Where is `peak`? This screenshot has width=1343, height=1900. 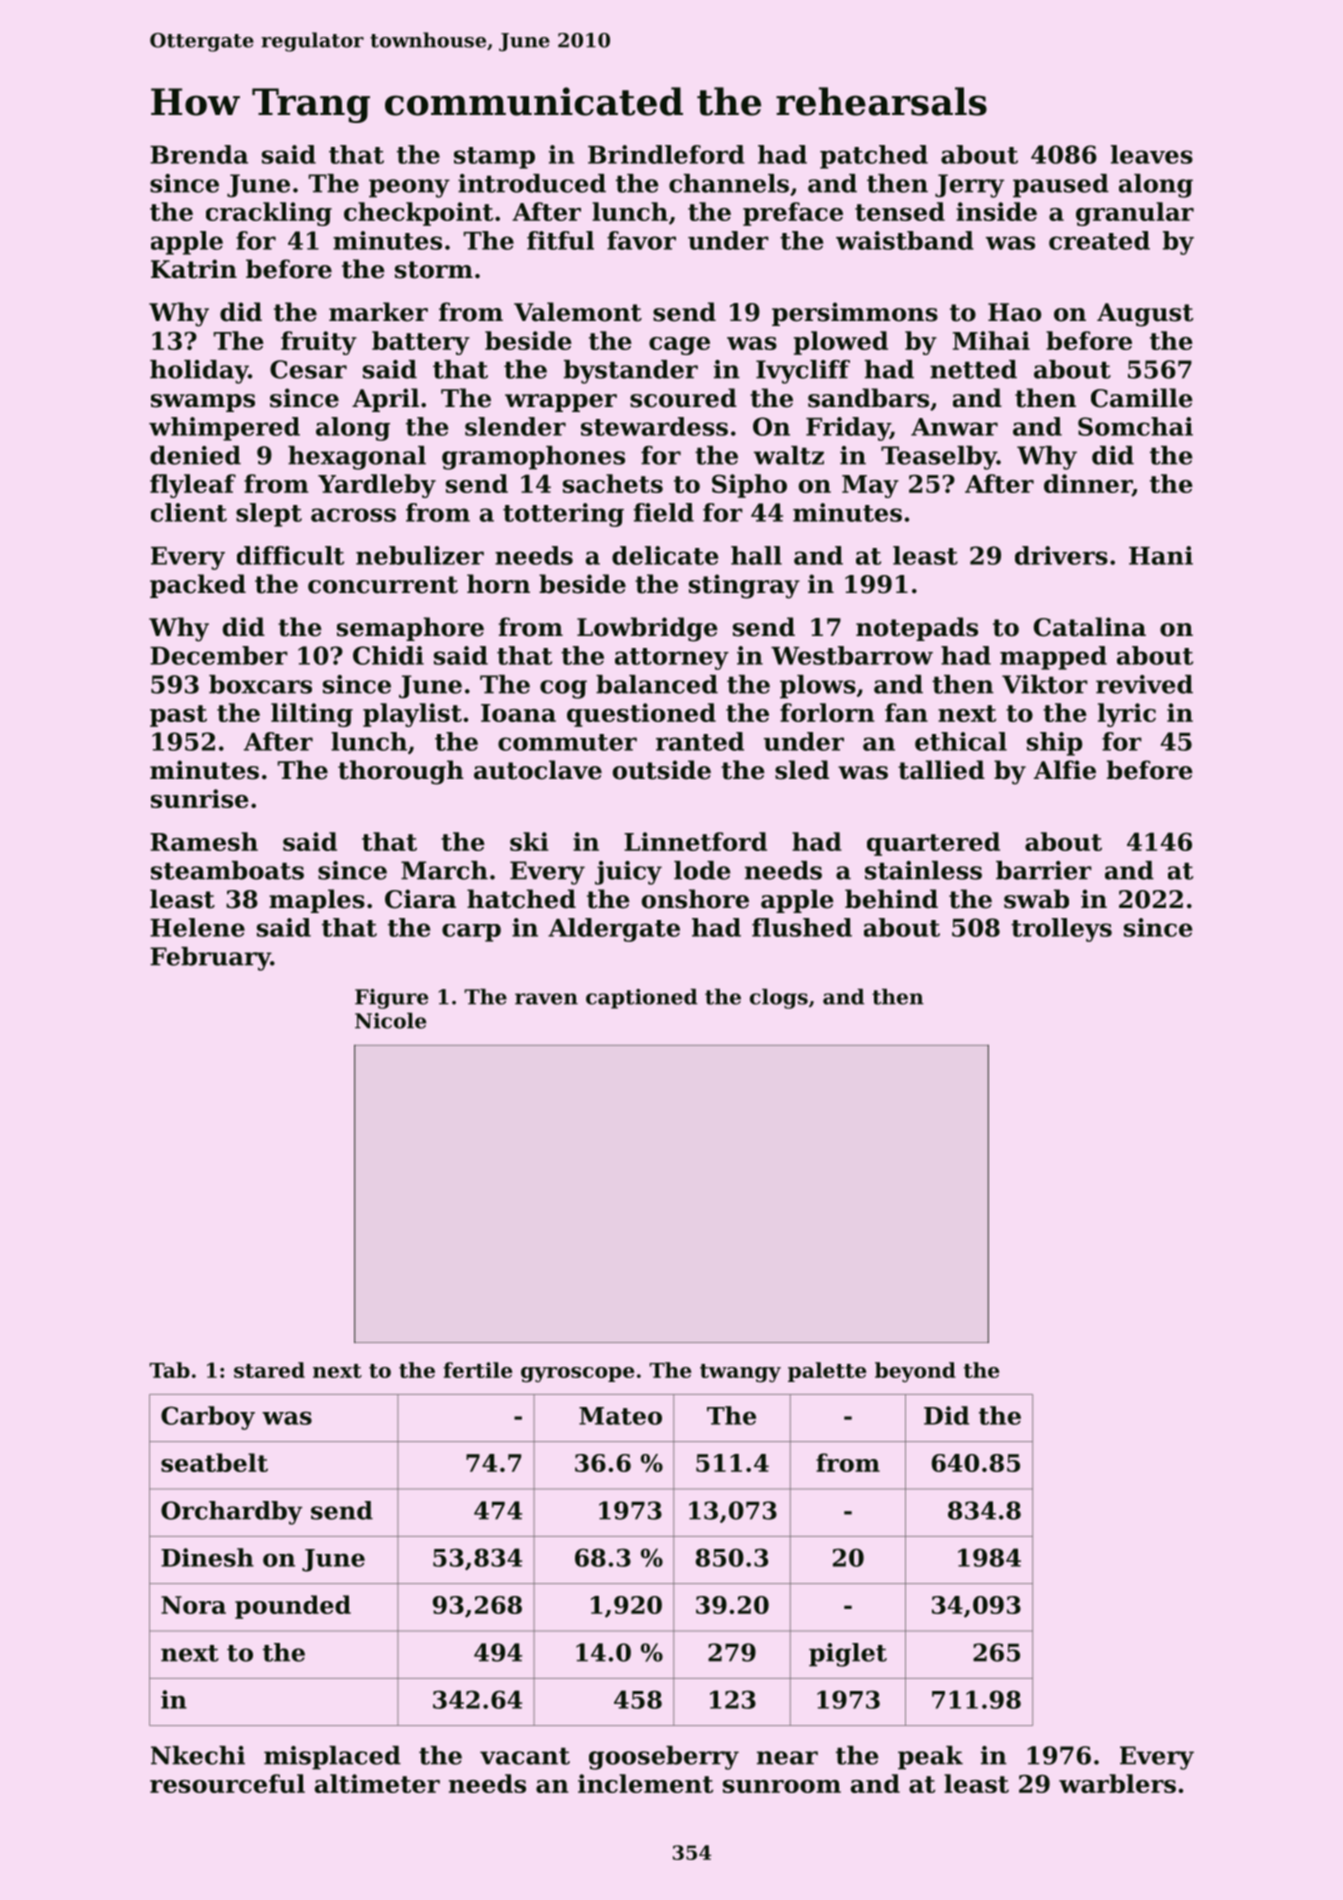 peak is located at coordinates (930, 1758).
